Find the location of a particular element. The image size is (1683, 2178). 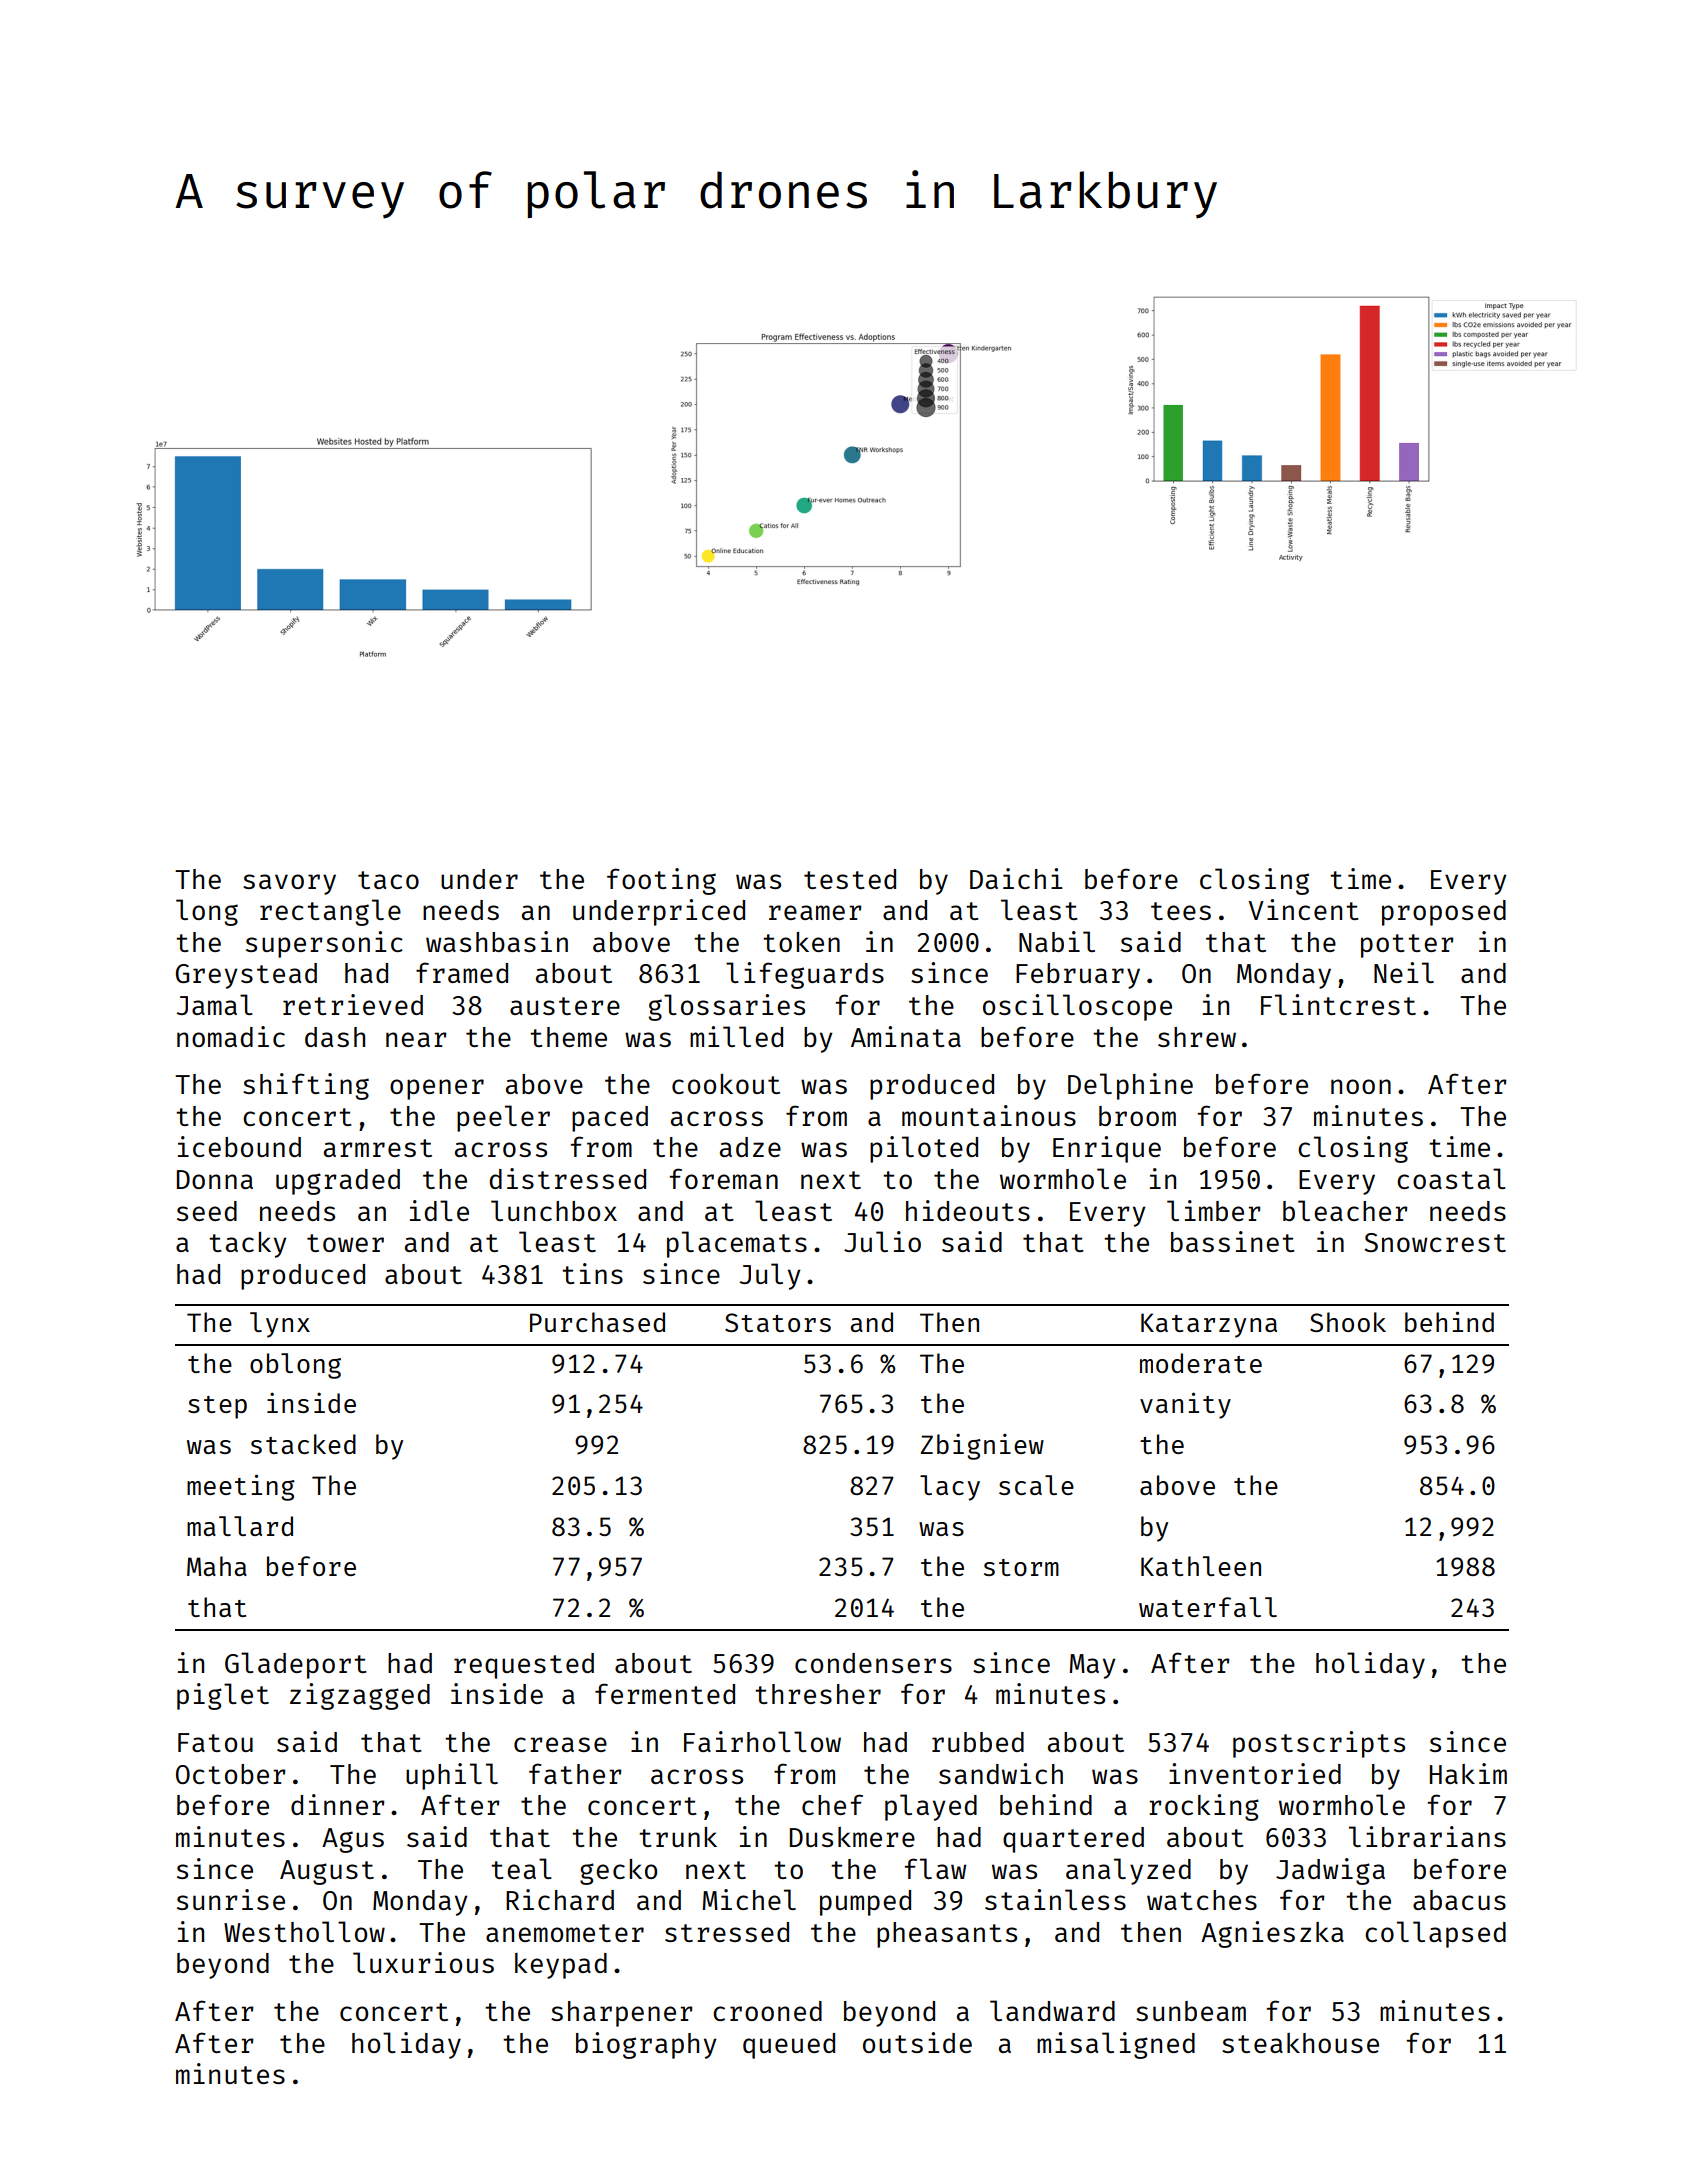

step is located at coordinates (217, 1407).
